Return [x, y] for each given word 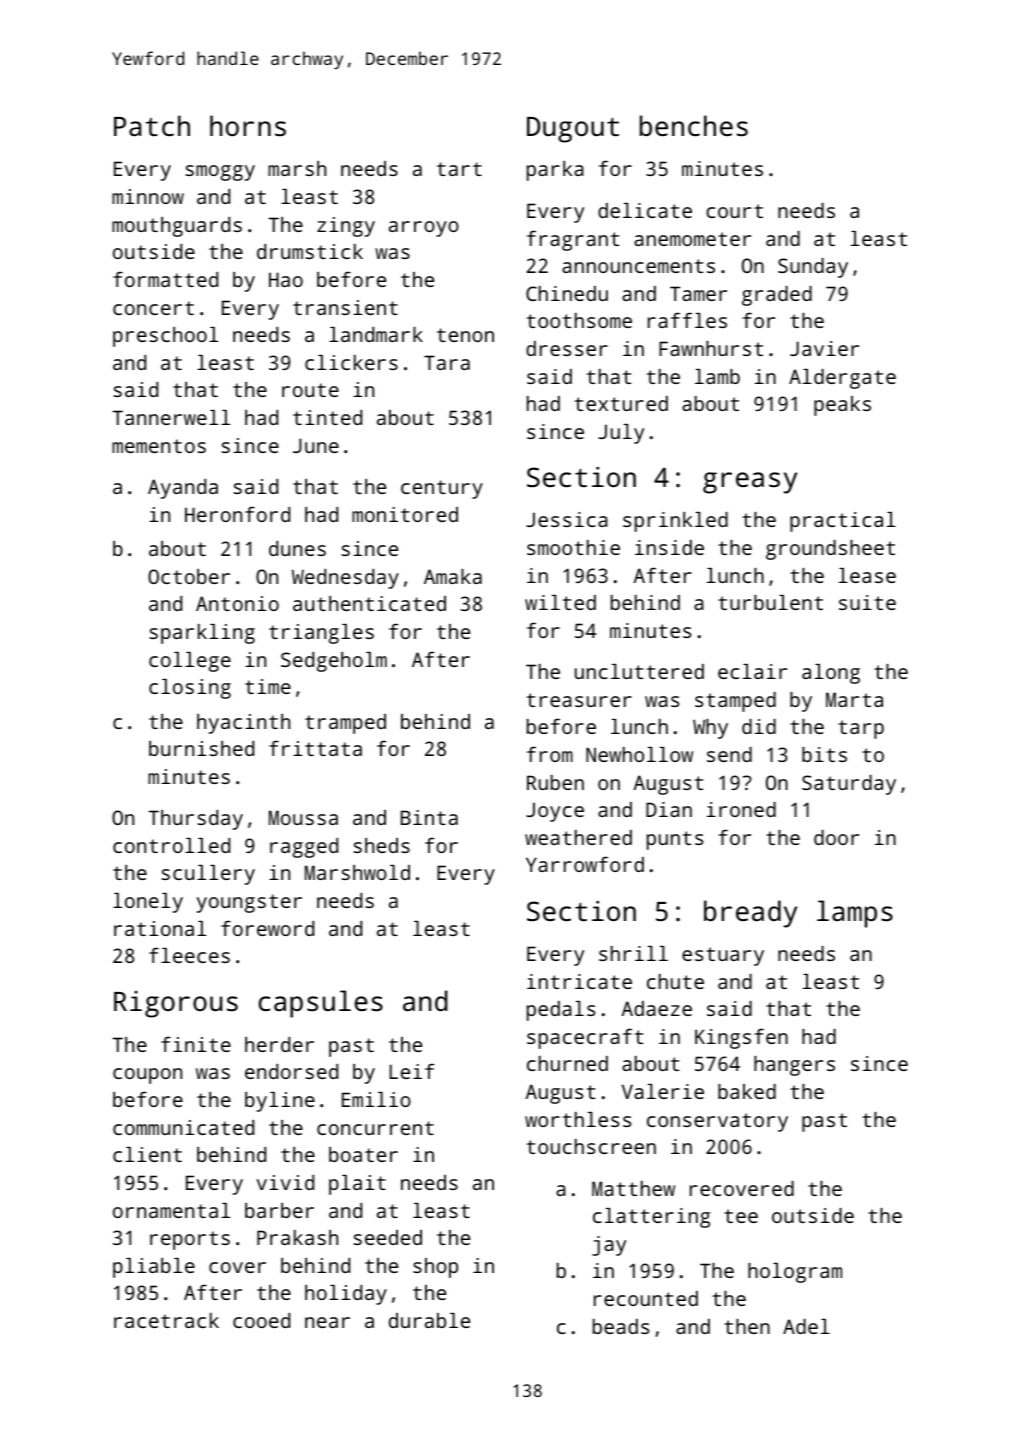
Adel [806, 1326]
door [836, 837]
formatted [165, 279]
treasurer [579, 700]
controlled [171, 845]
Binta [429, 817]
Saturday [849, 785]
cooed [261, 1320]
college [190, 662]
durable [429, 1320]
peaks [842, 406]
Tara [447, 362]
